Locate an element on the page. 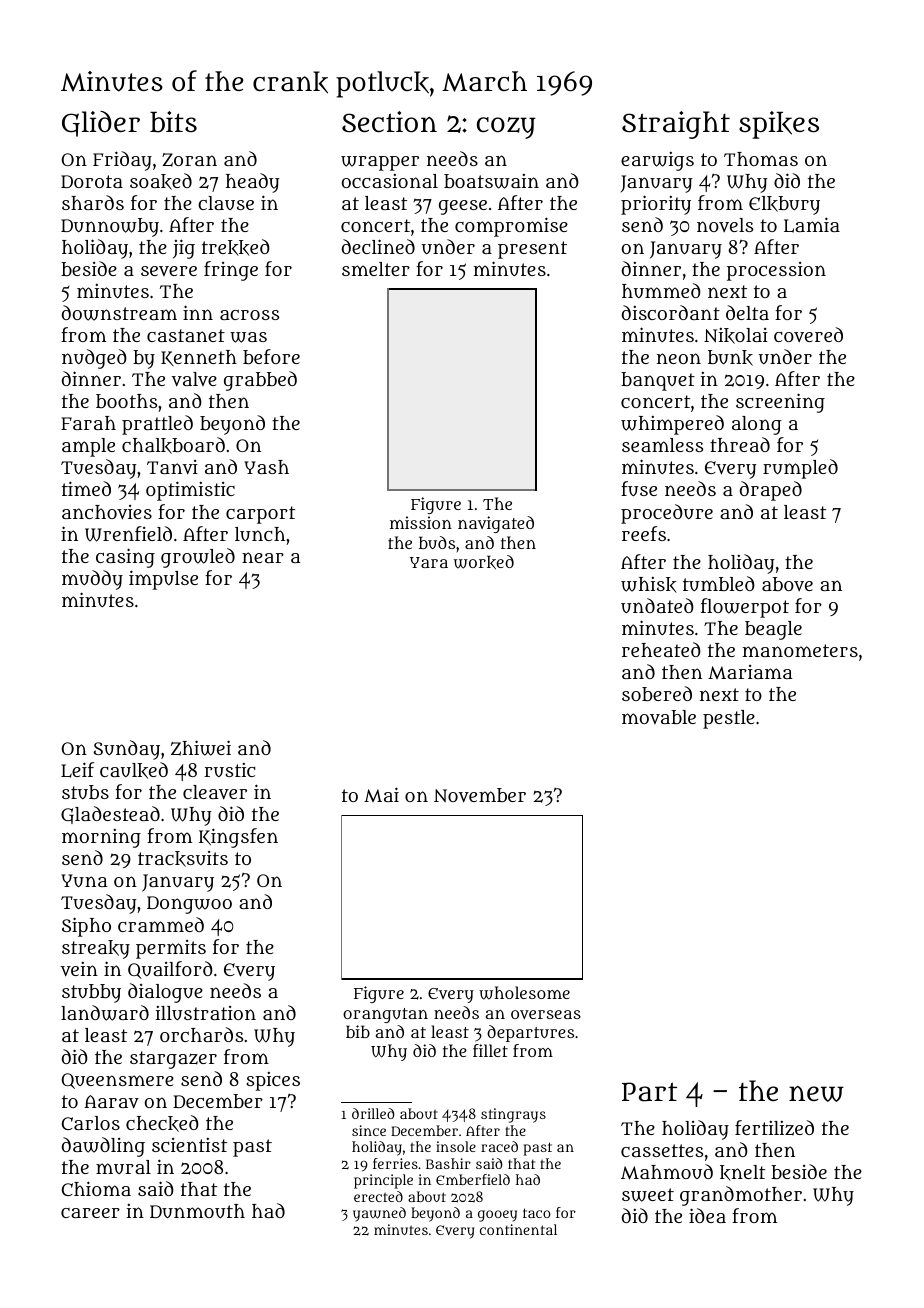 This document has height=1308, width=924. spikes is located at coordinates (779, 125).
